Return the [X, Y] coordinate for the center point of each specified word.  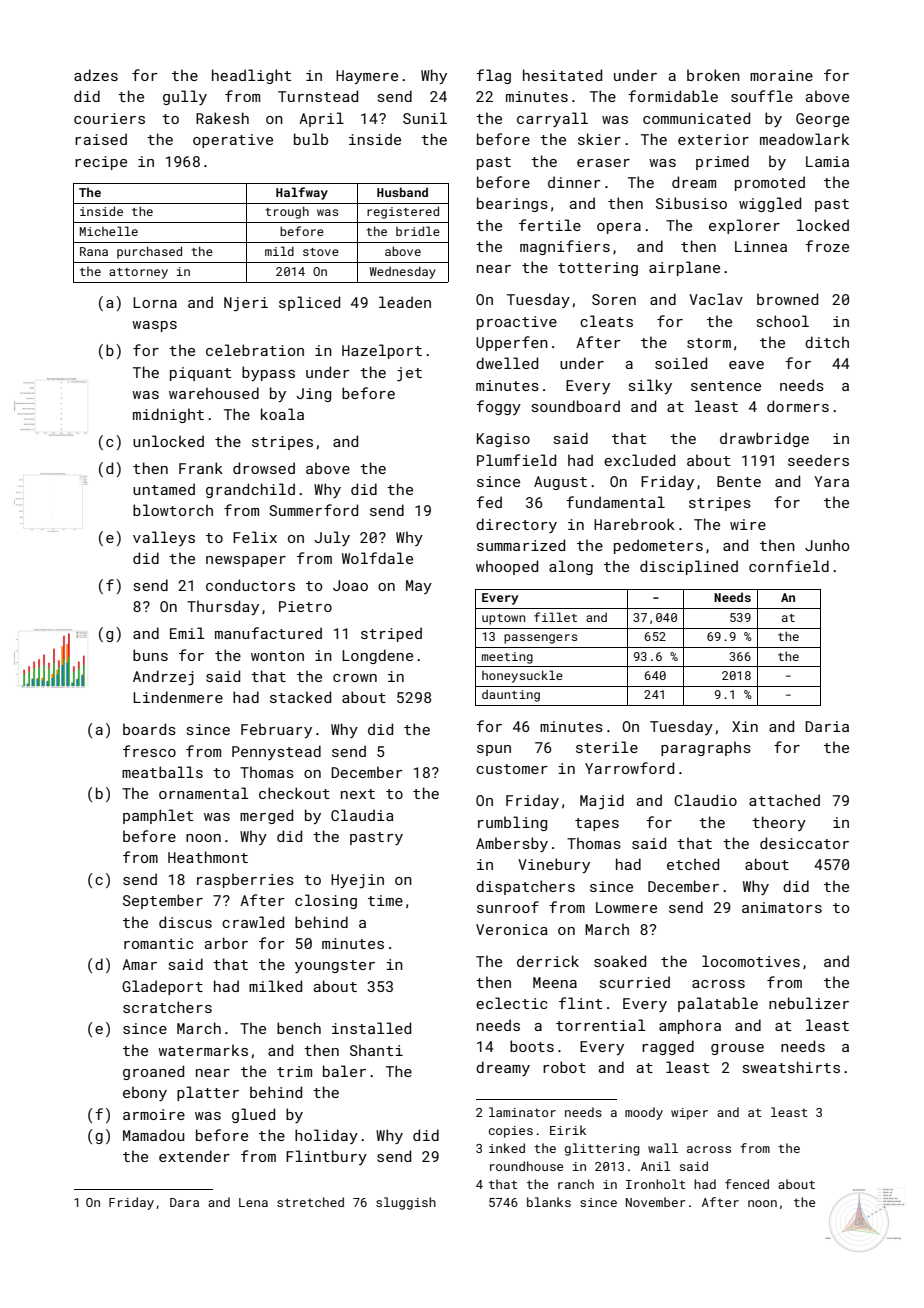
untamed [164, 489]
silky [650, 386]
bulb [311, 139]
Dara [184, 1202]
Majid [602, 801]
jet [409, 374]
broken [713, 75]
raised [101, 139]
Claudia [362, 815]
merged [266, 816]
